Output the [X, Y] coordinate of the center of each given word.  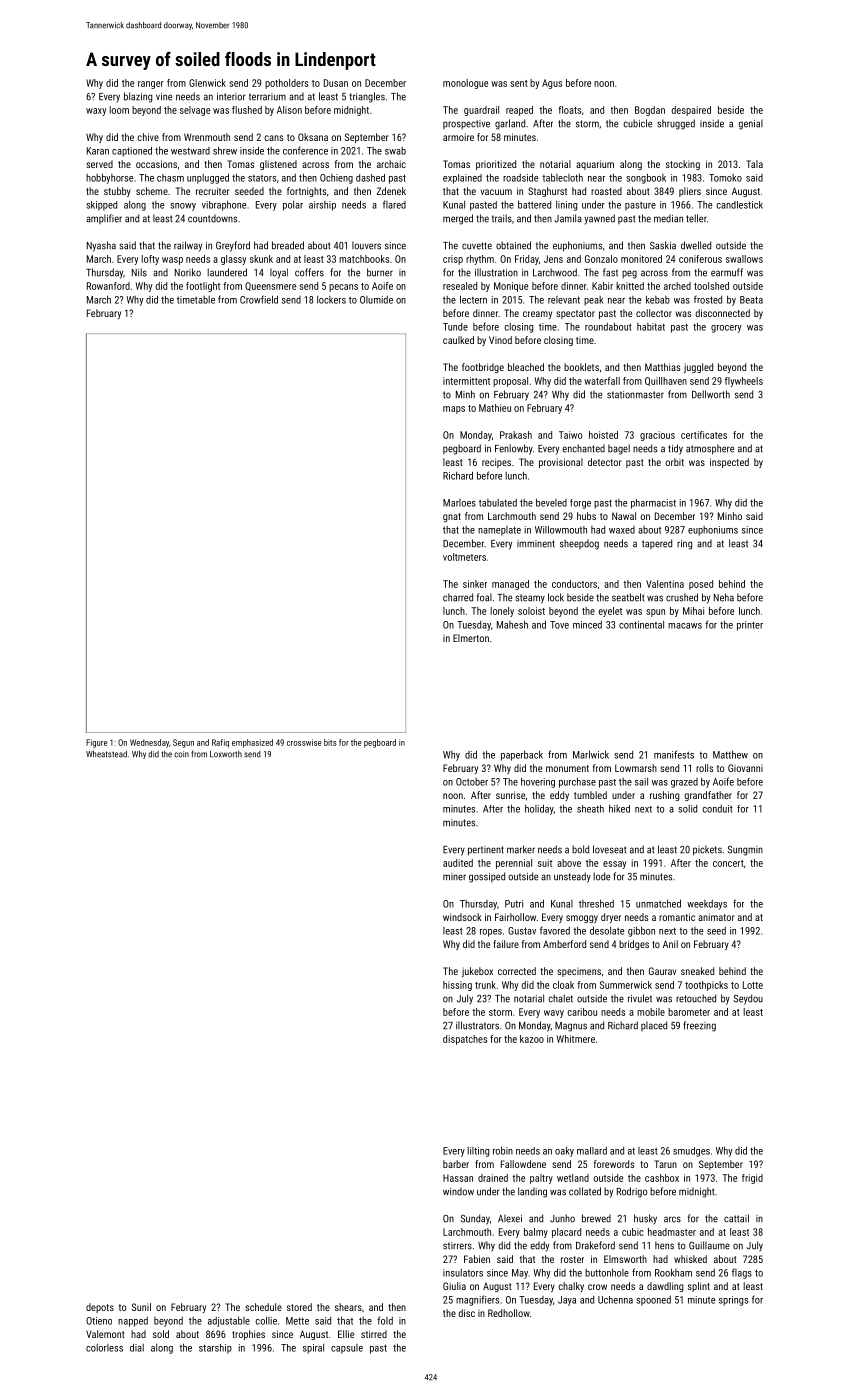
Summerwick [626, 985]
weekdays [707, 905]
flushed [247, 110]
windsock [462, 917]
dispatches [465, 1040]
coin [181, 754]
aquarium [595, 165]
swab [395, 151]
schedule [263, 1307]
